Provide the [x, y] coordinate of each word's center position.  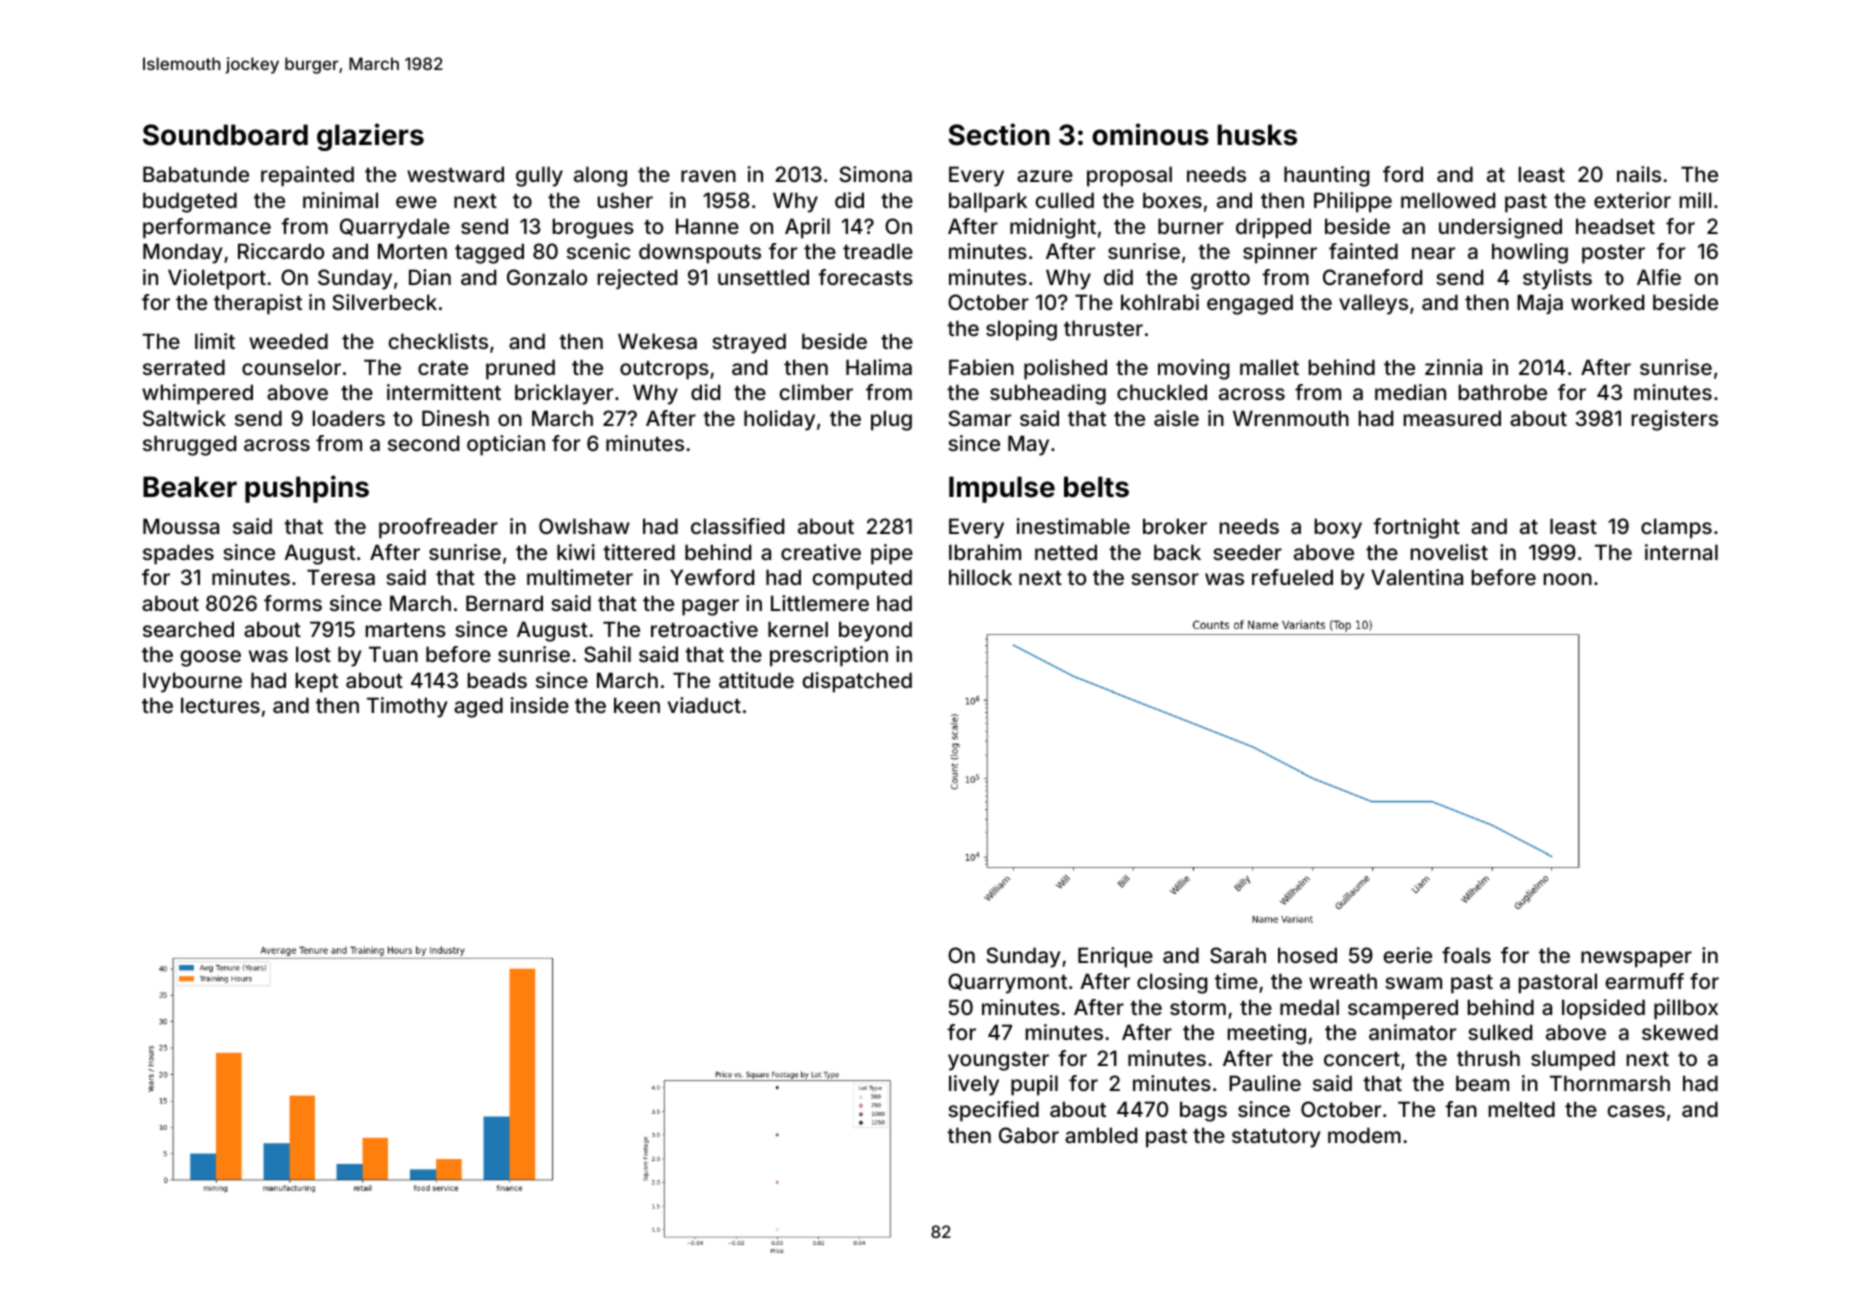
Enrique [1115, 957]
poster [1613, 254]
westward [455, 174]
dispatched [857, 682]
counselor [291, 367]
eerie [1407, 955]
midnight [1053, 228]
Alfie [1659, 277]
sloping [1021, 330]
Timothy [407, 707]
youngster [998, 1061]
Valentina [1417, 577]
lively [974, 1085]
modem [1364, 1135]
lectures [220, 705]
